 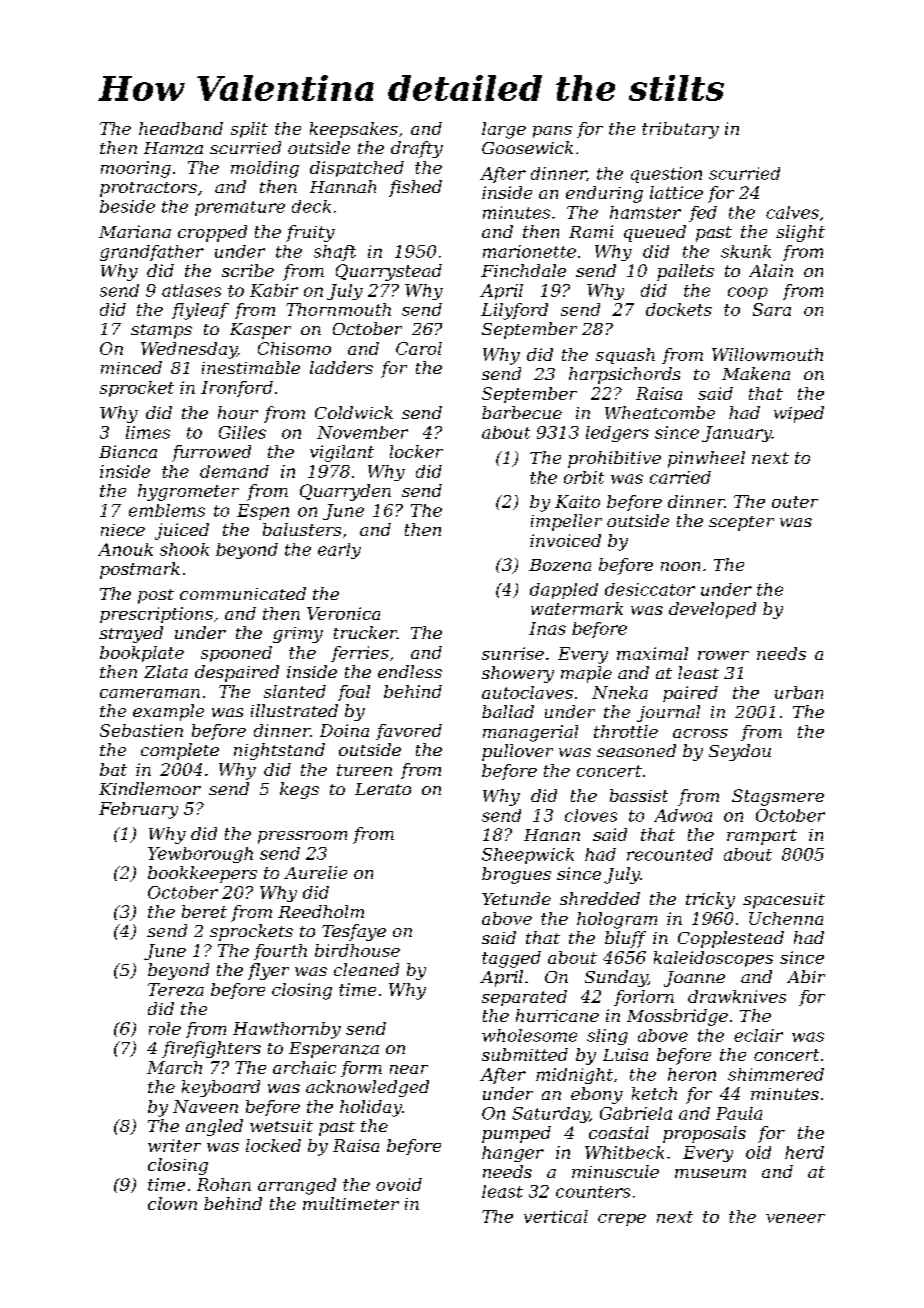 What do you see at coordinates (268, 971) in the image?
I see `flyer` at bounding box center [268, 971].
